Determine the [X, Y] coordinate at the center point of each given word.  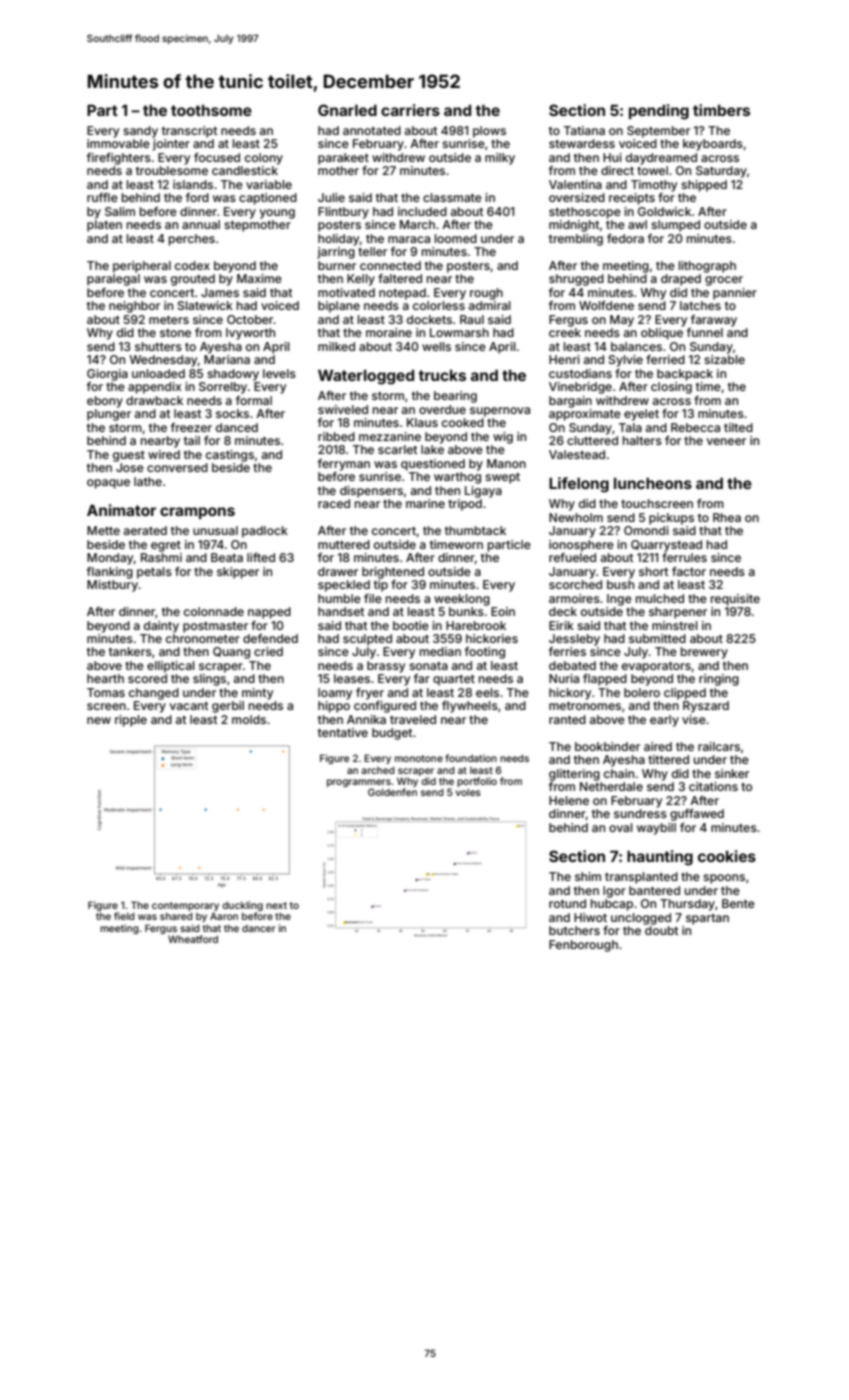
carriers [410, 110]
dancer [258, 928]
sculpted [367, 640]
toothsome [211, 110]
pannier [735, 294]
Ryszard [706, 707]
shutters [158, 346]
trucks [442, 375]
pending [659, 112]
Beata [227, 557]
